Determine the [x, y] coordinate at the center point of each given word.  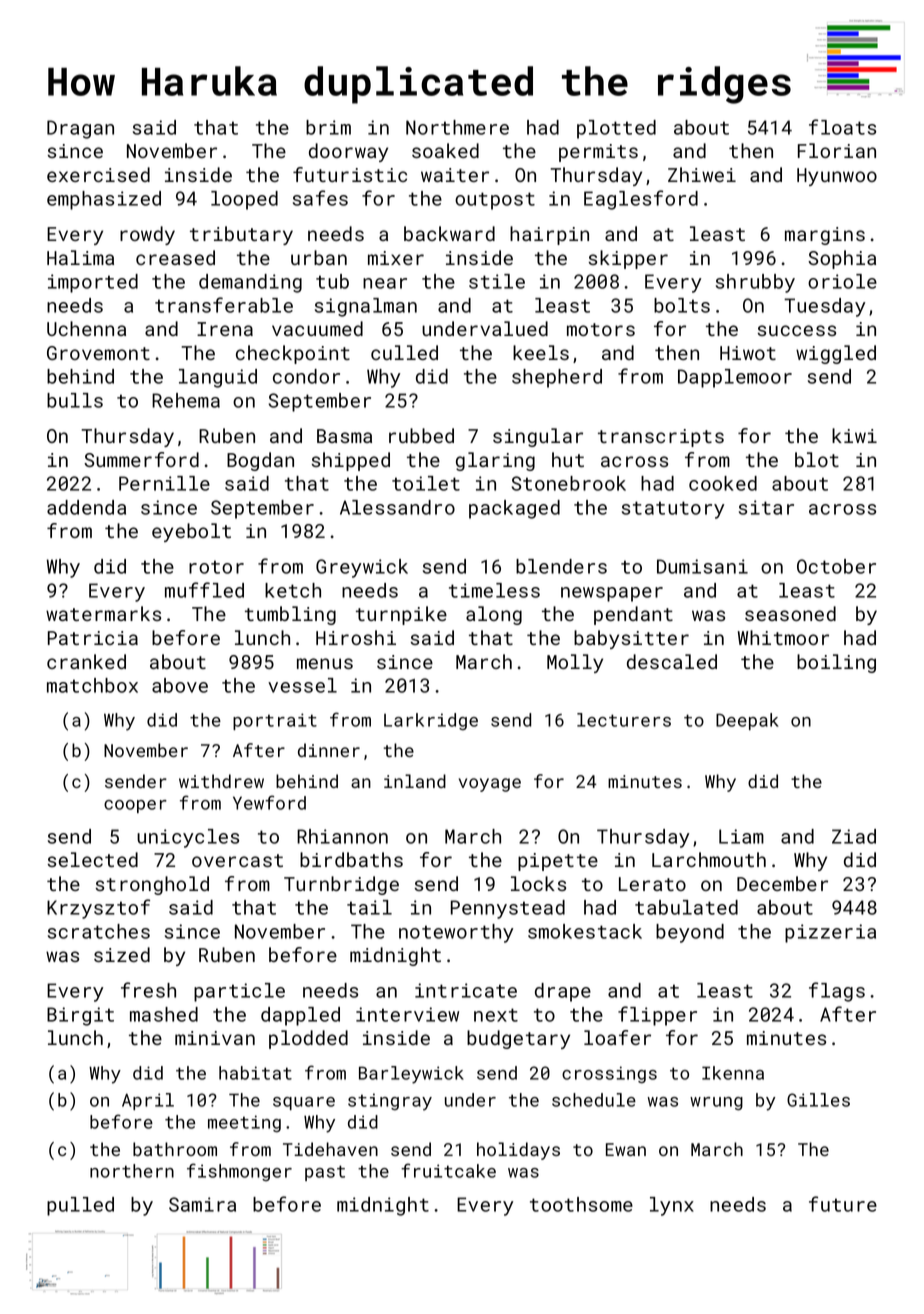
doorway [348, 152]
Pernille [164, 483]
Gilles [818, 1100]
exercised [98, 174]
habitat [255, 1073]
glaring [495, 461]
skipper [628, 259]
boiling [836, 663]
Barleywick [411, 1075]
